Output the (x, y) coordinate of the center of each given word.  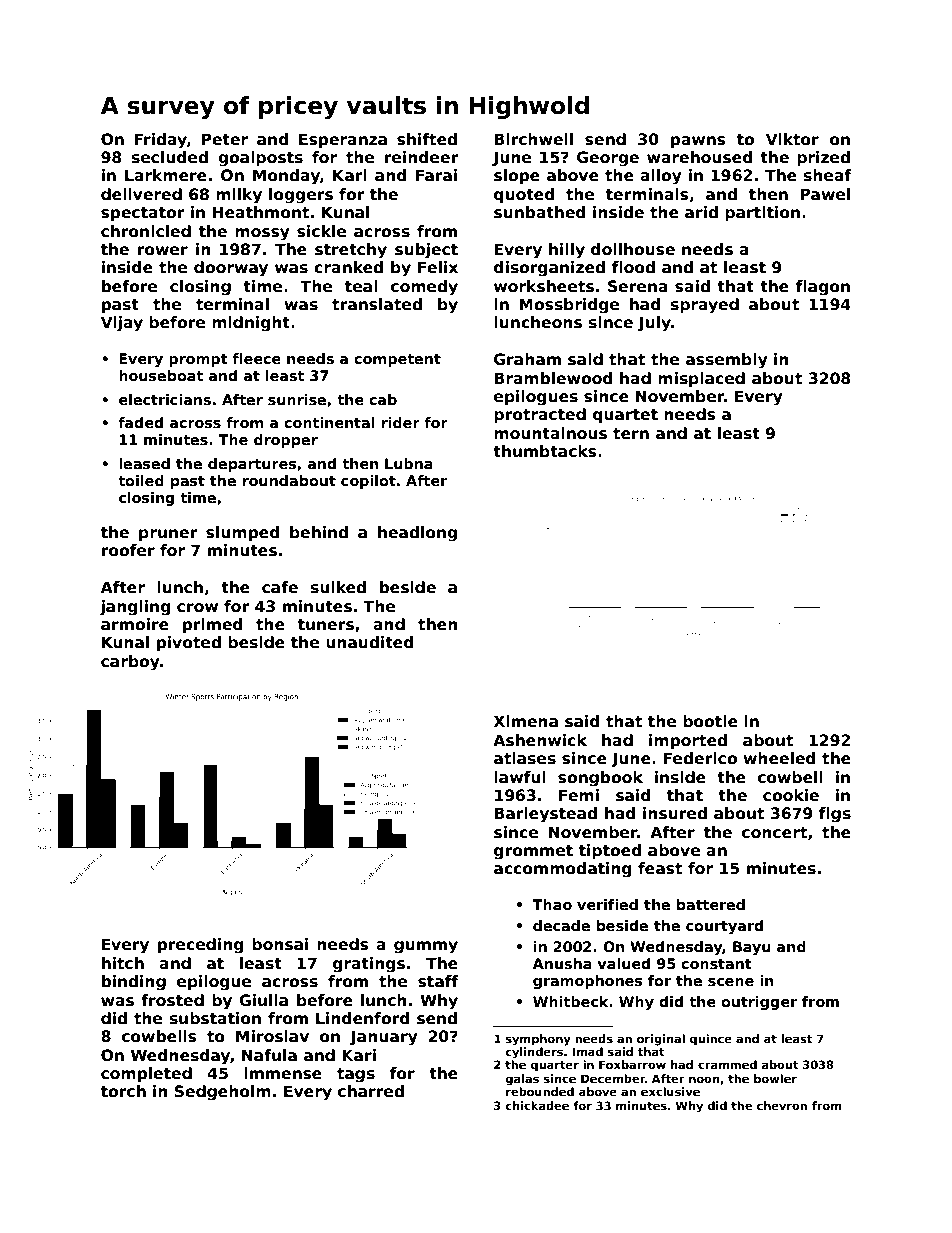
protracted (540, 415)
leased (144, 463)
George (608, 159)
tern (631, 434)
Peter (225, 139)
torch (123, 1091)
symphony (538, 1040)
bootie (710, 721)
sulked (338, 587)
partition (762, 213)
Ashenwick (540, 740)
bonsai (280, 944)
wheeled (779, 758)
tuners (326, 625)
